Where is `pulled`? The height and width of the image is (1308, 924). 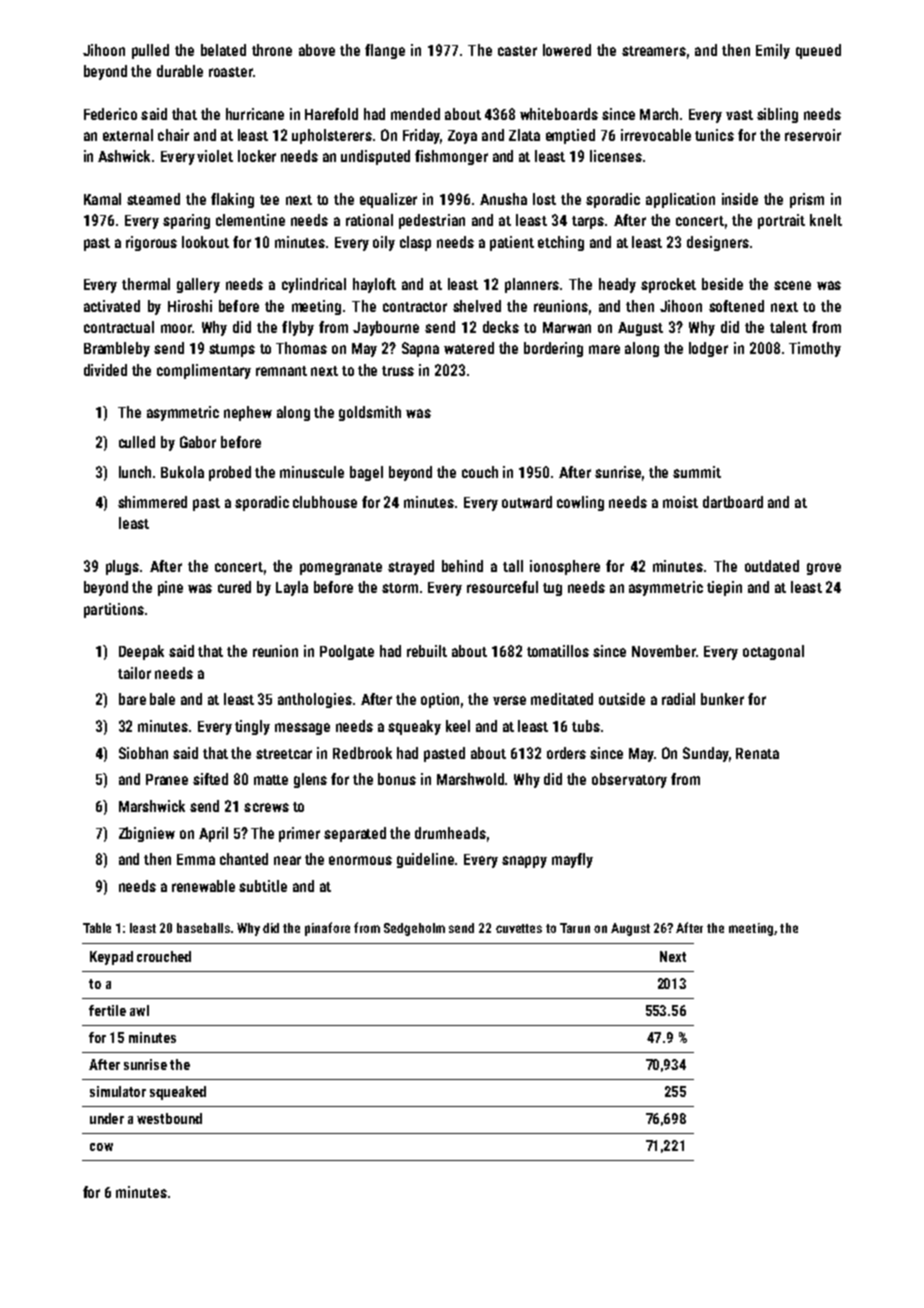
pulled is located at coordinates (150, 51).
